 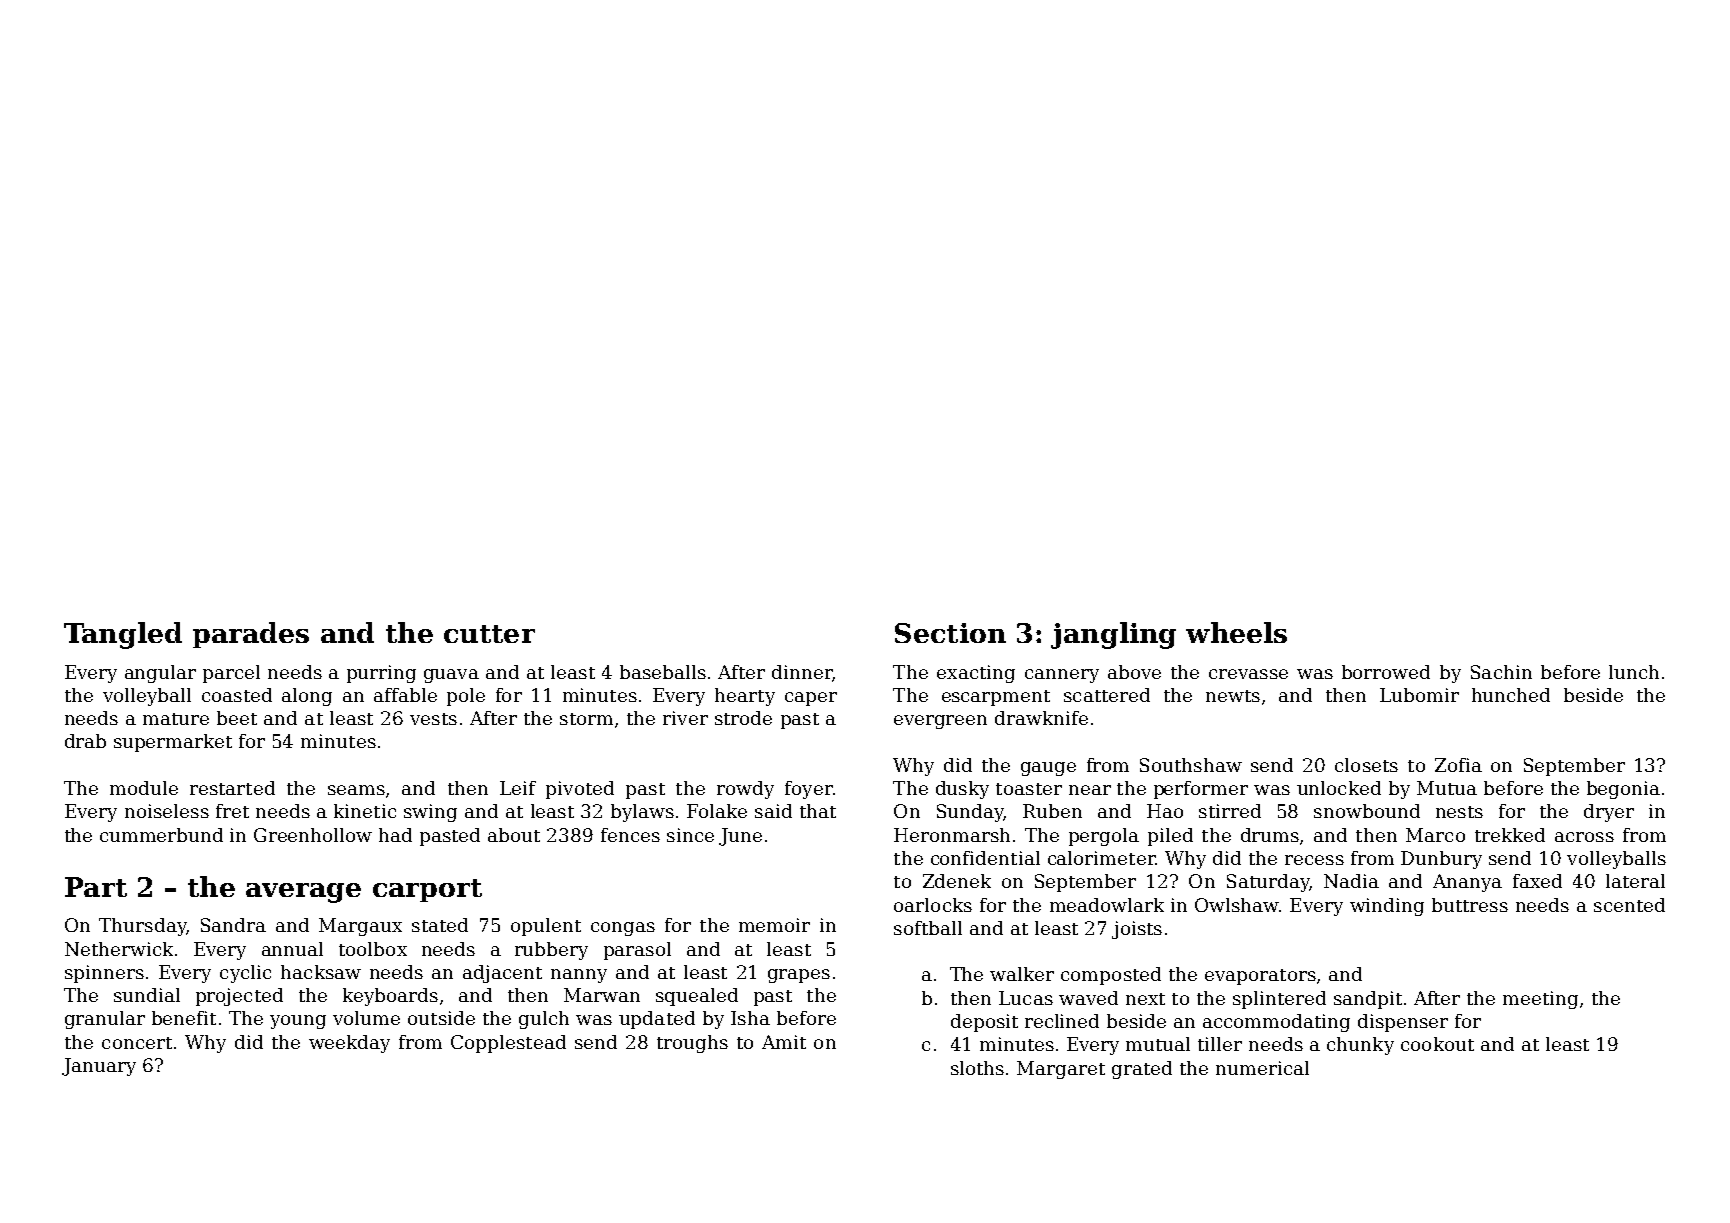 What do you see at coordinates (586, 719) in the screenshot?
I see `storm` at bounding box center [586, 719].
